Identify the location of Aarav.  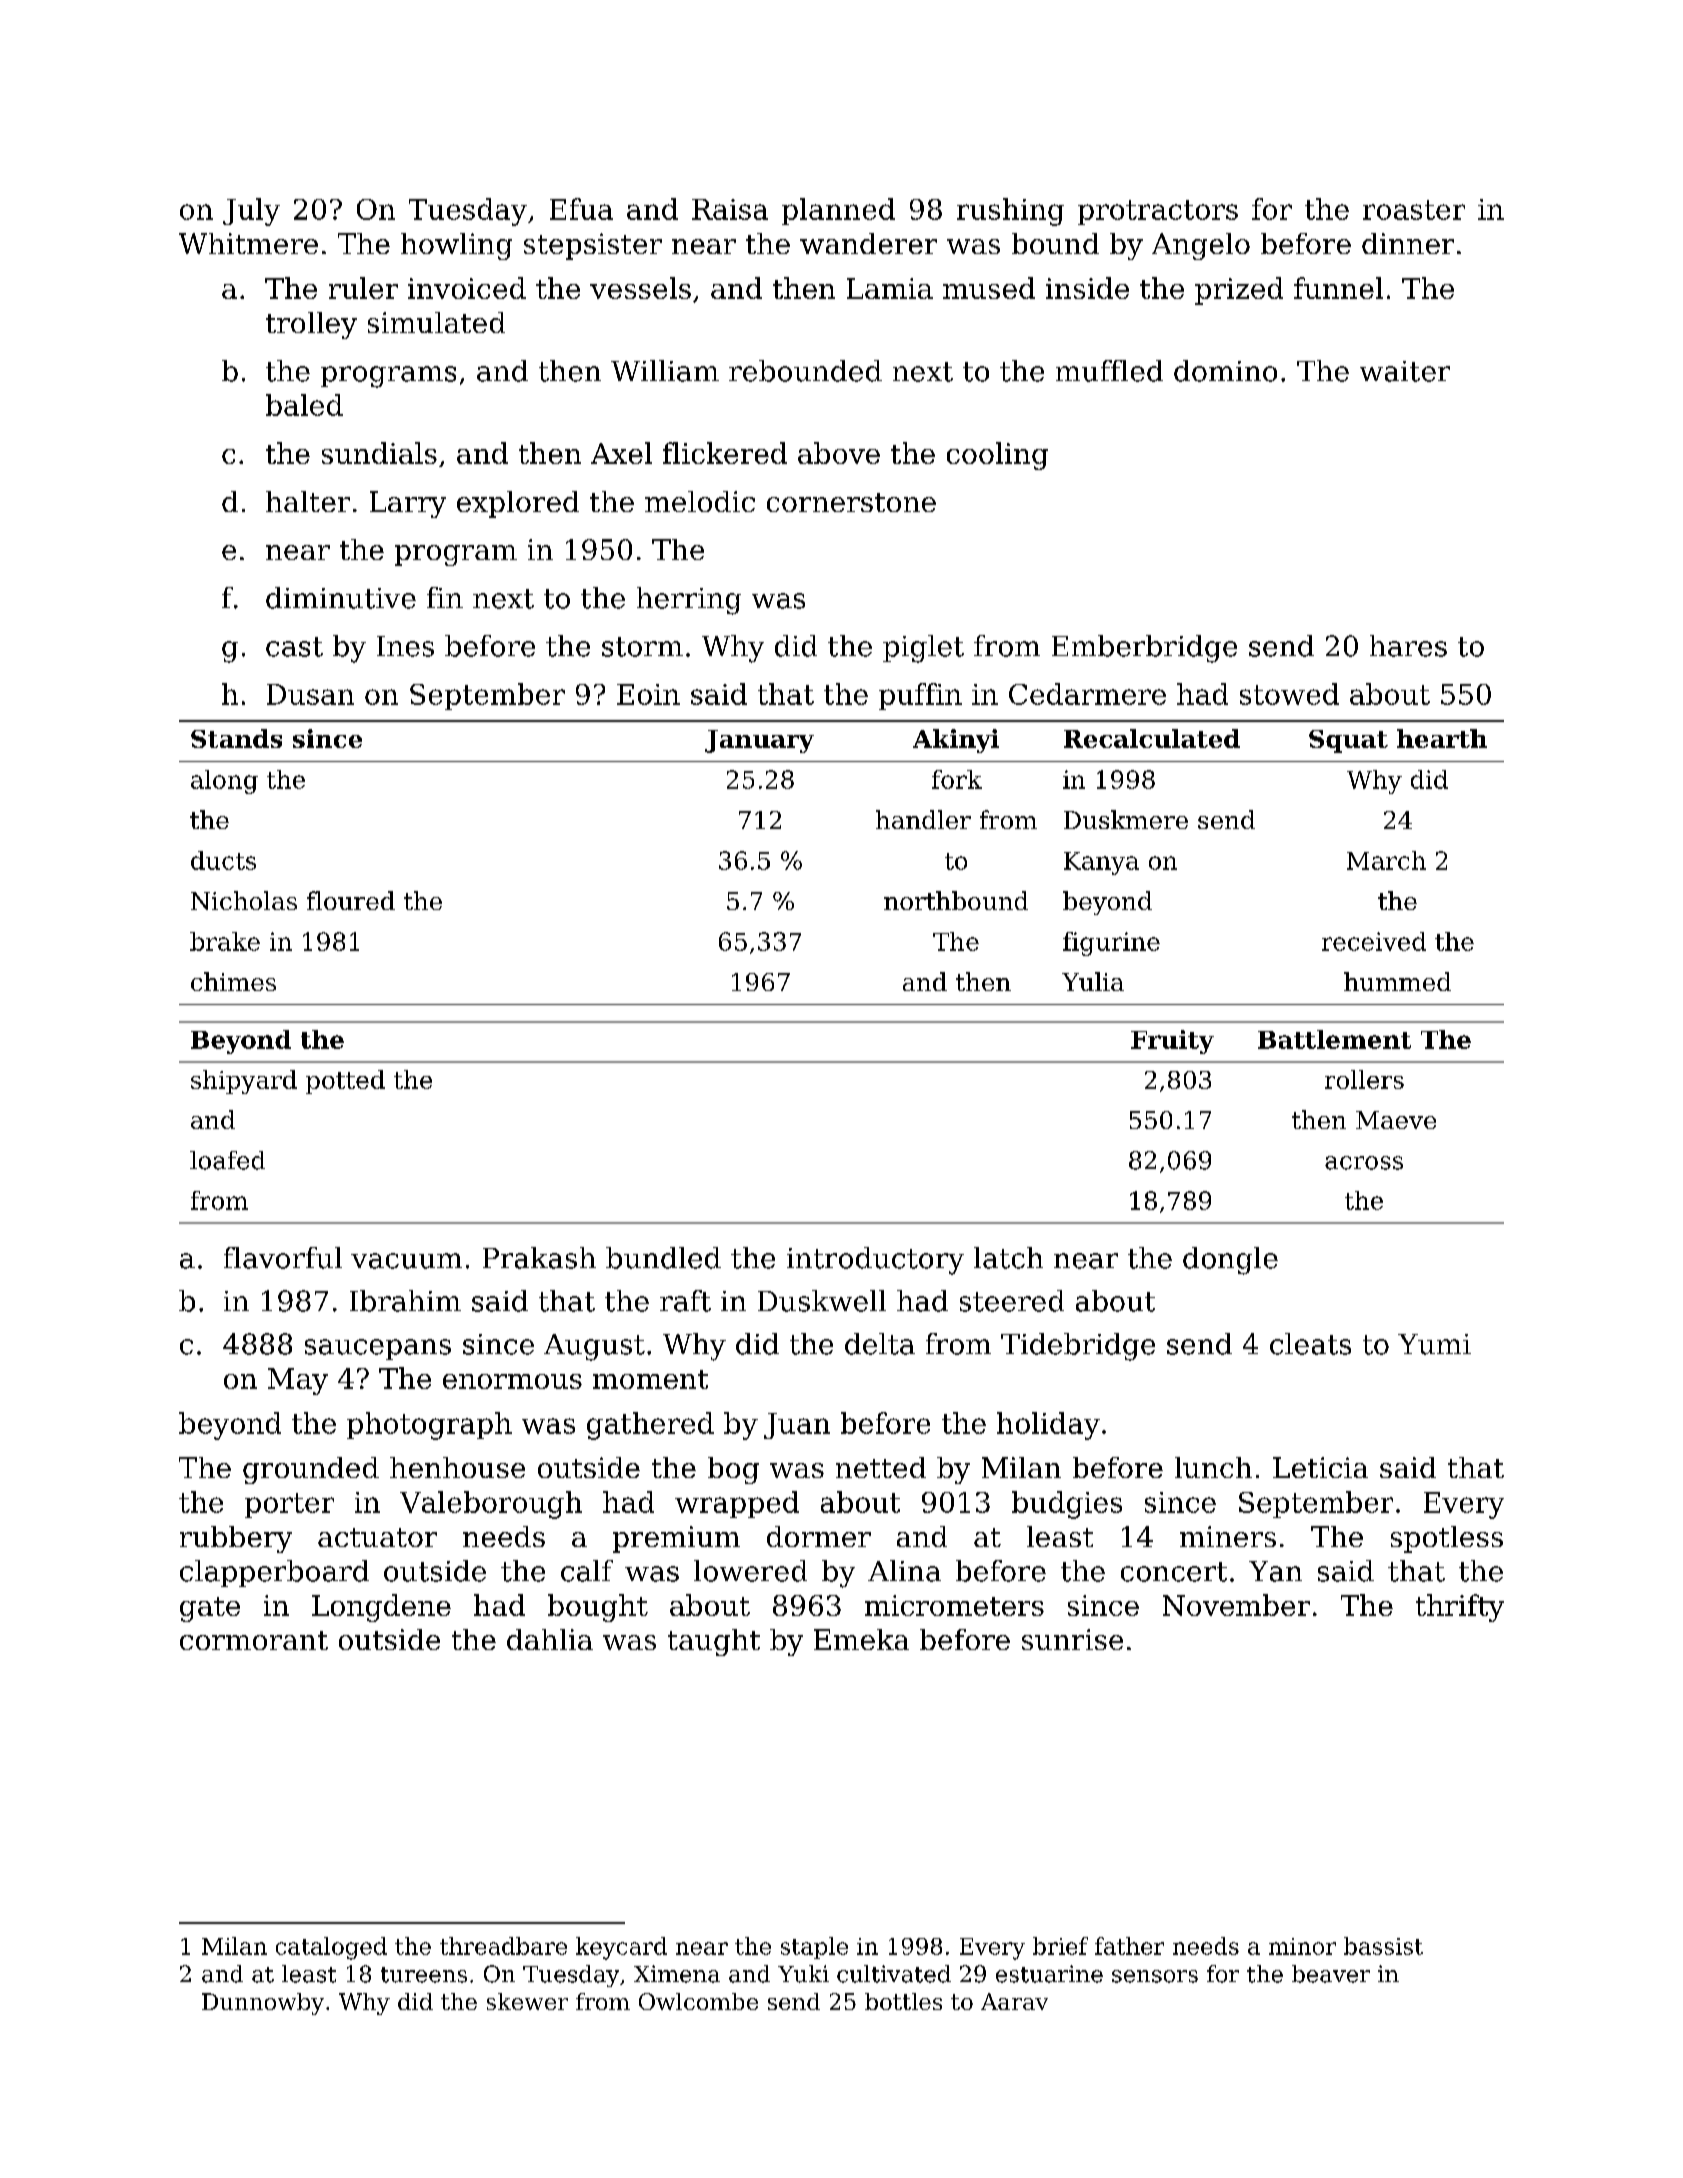
(1014, 2001).
